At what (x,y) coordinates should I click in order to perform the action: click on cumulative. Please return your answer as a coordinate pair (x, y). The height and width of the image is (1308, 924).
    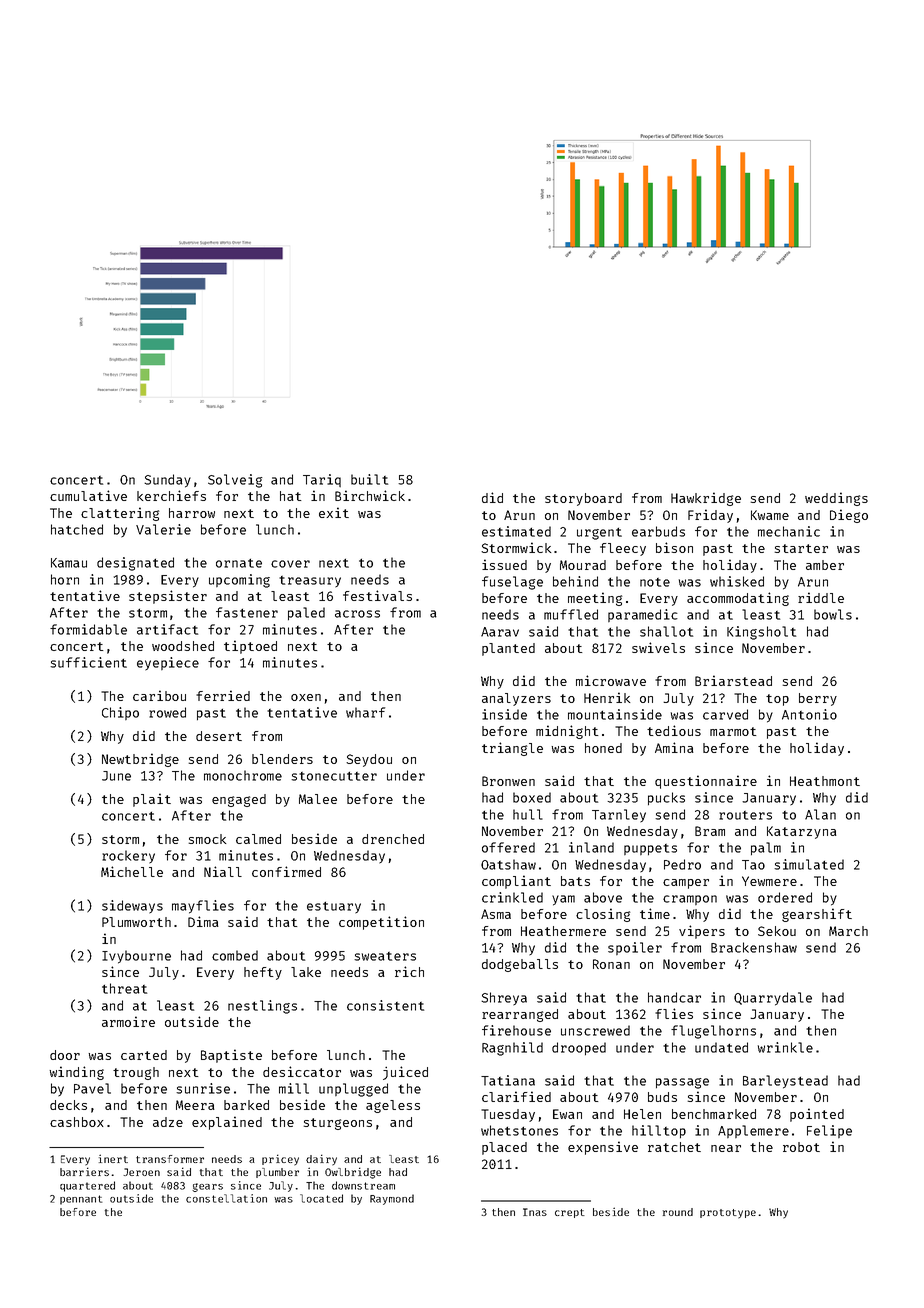
    Looking at the image, I should click on (88, 495).
